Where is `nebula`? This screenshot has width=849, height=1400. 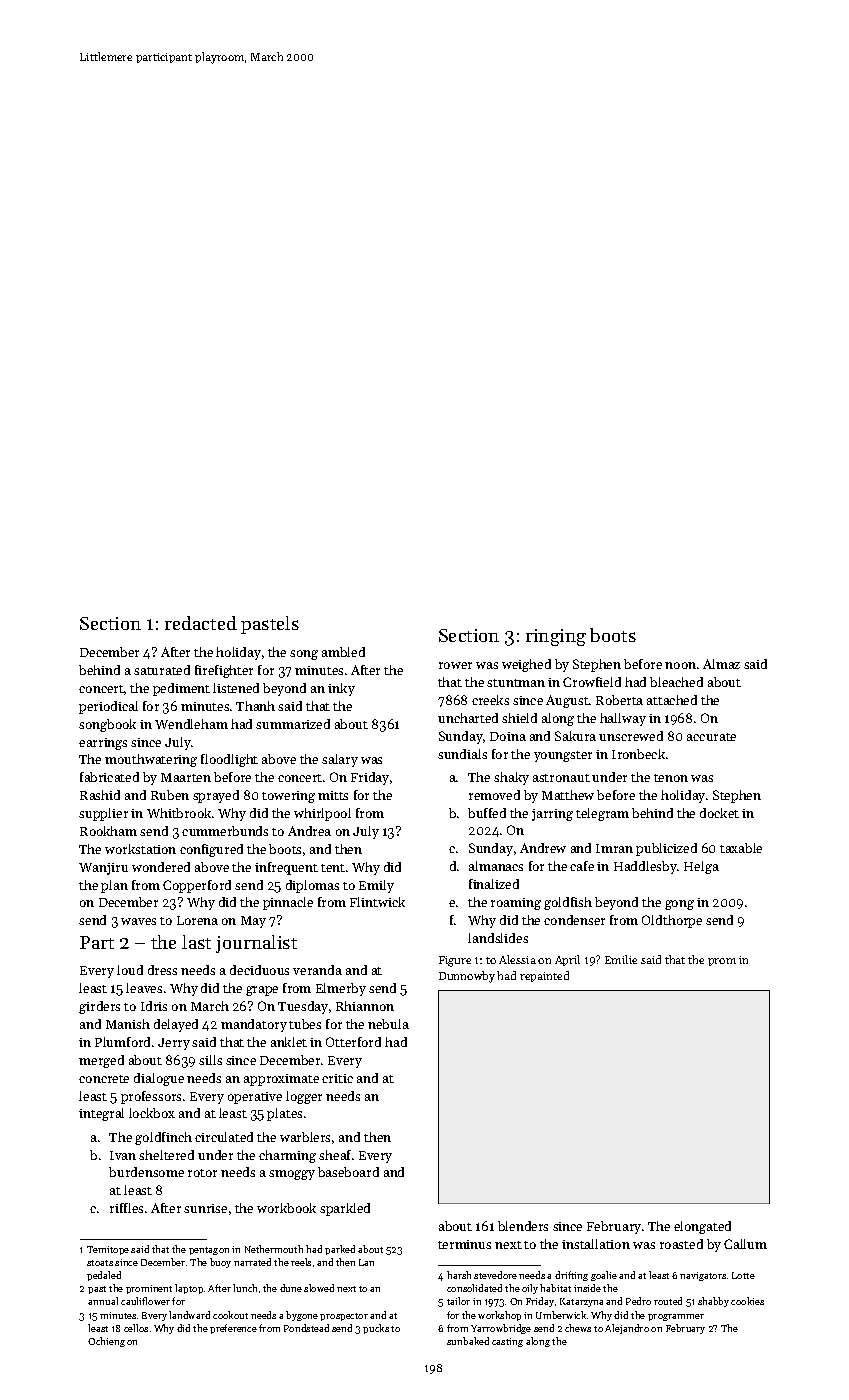
nebula is located at coordinates (388, 1024).
